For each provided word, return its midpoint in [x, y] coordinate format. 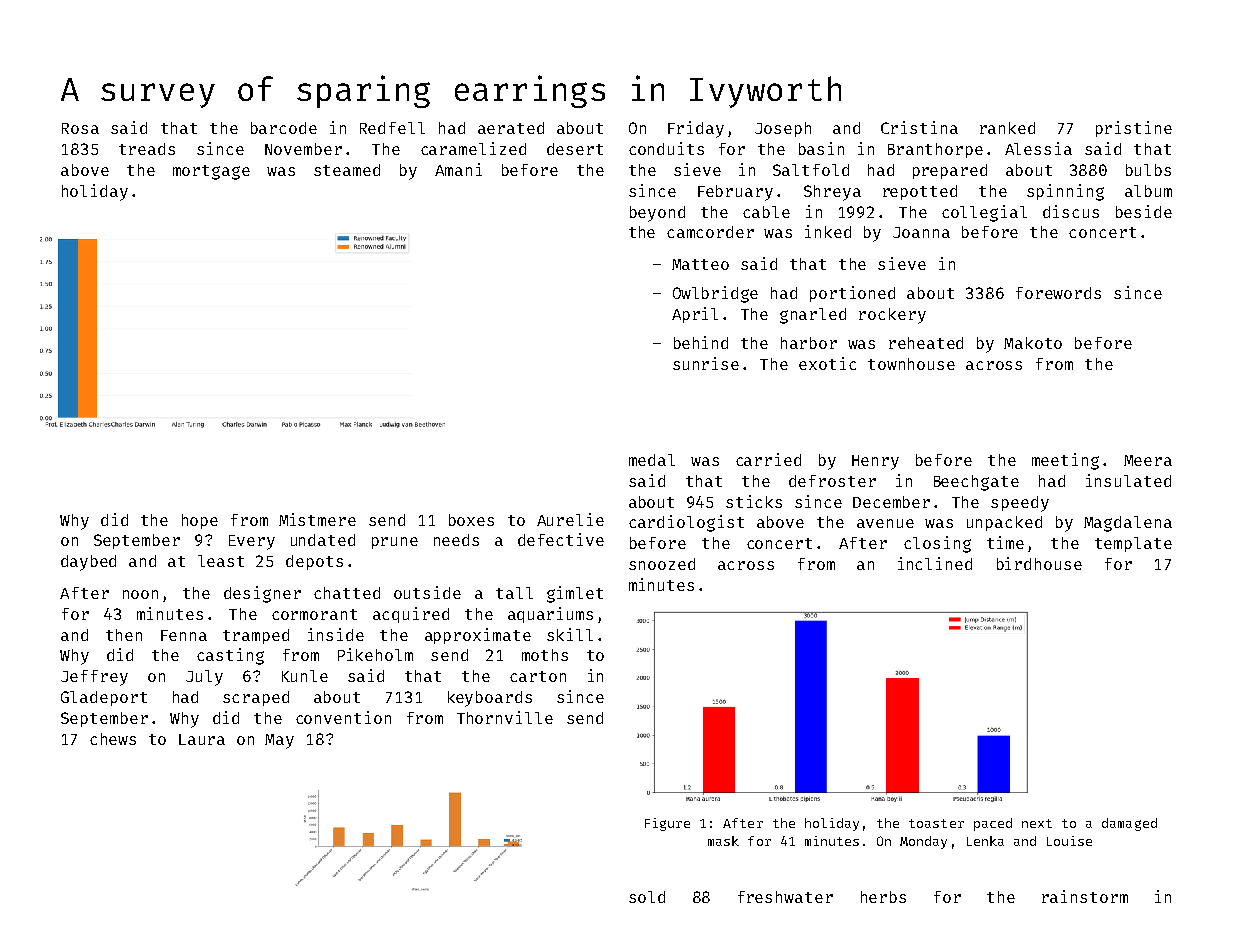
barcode [284, 128]
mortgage [211, 172]
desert [575, 149]
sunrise [706, 363]
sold [647, 897]
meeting [1065, 461]
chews [113, 739]
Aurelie [570, 519]
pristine [1134, 129]
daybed [88, 563]
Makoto [1033, 343]
